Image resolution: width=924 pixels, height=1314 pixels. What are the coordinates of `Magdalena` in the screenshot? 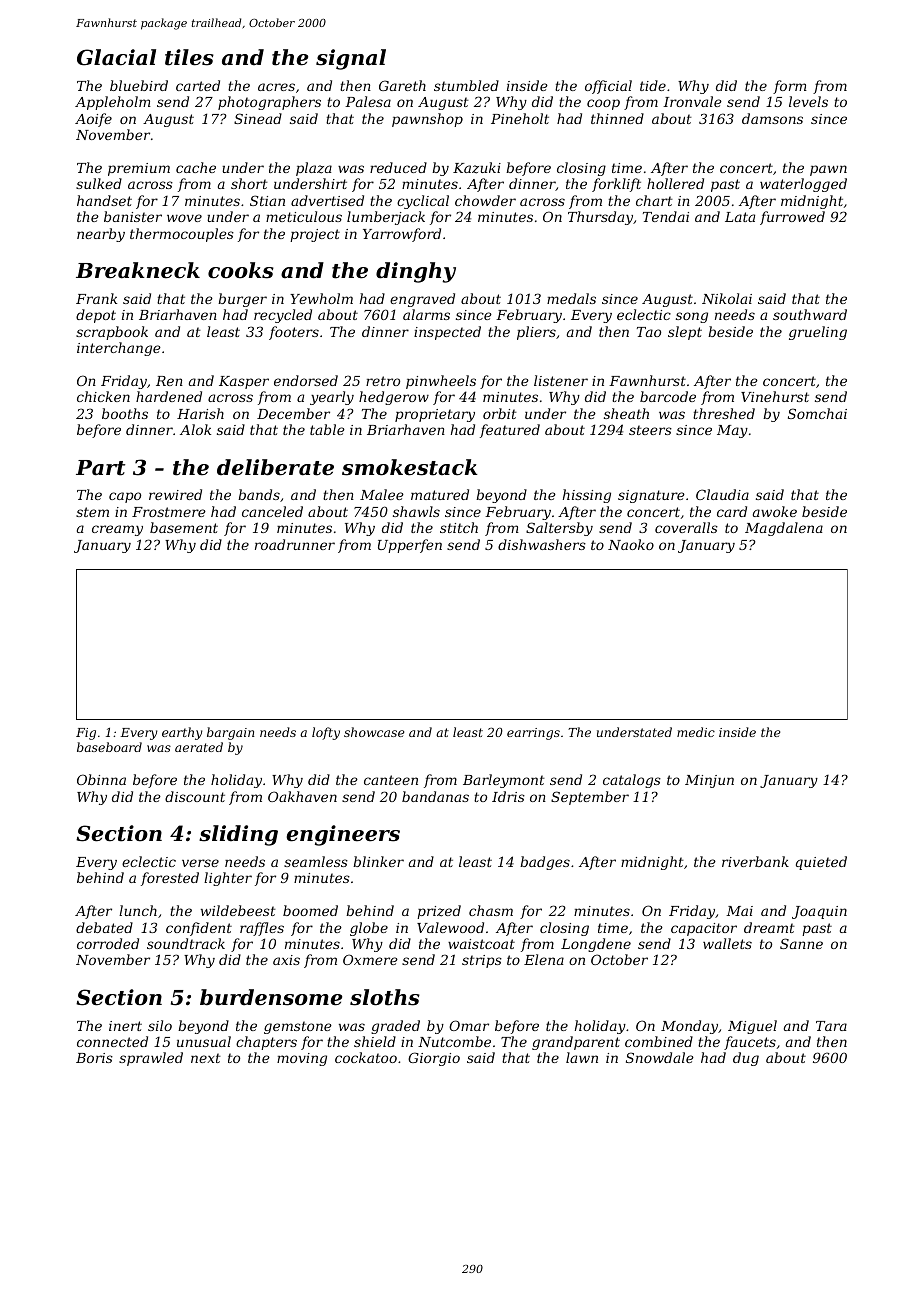 It's located at (784, 529).
